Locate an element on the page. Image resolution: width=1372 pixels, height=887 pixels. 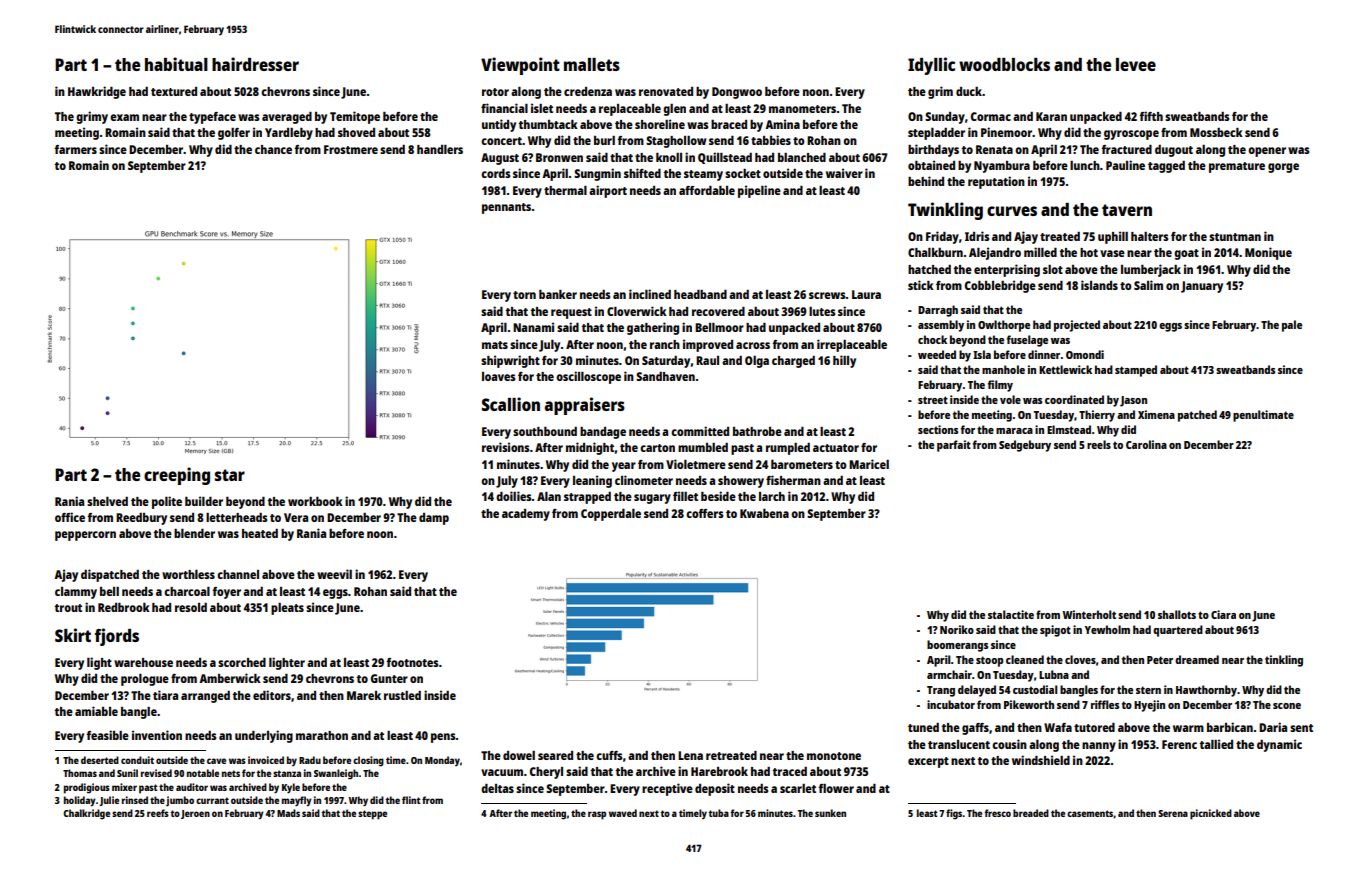
penultimate is located at coordinates (1263, 416).
